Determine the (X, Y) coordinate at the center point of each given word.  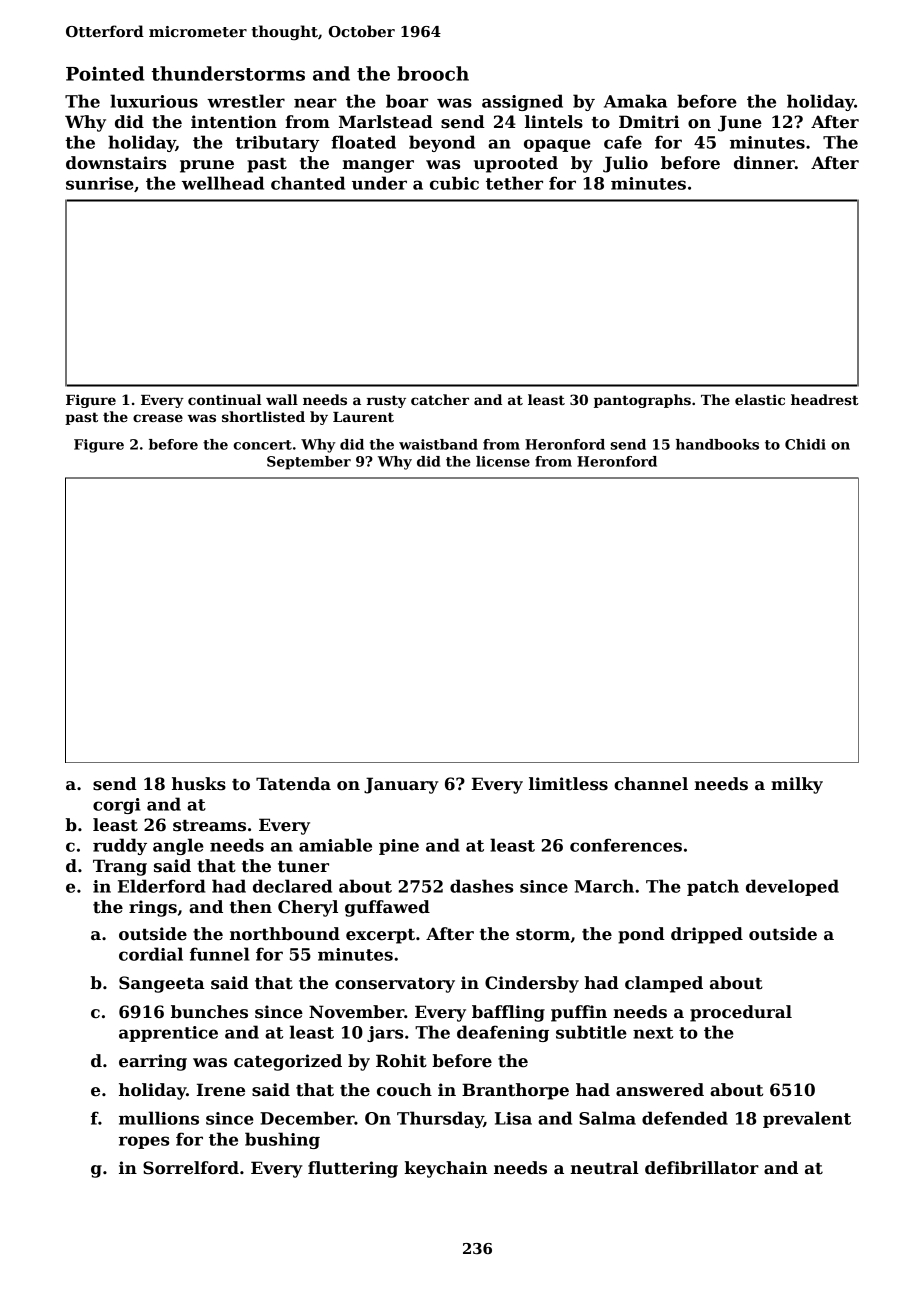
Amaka (635, 101)
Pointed (105, 73)
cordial (151, 954)
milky (797, 785)
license (503, 461)
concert (262, 445)
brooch (433, 73)
